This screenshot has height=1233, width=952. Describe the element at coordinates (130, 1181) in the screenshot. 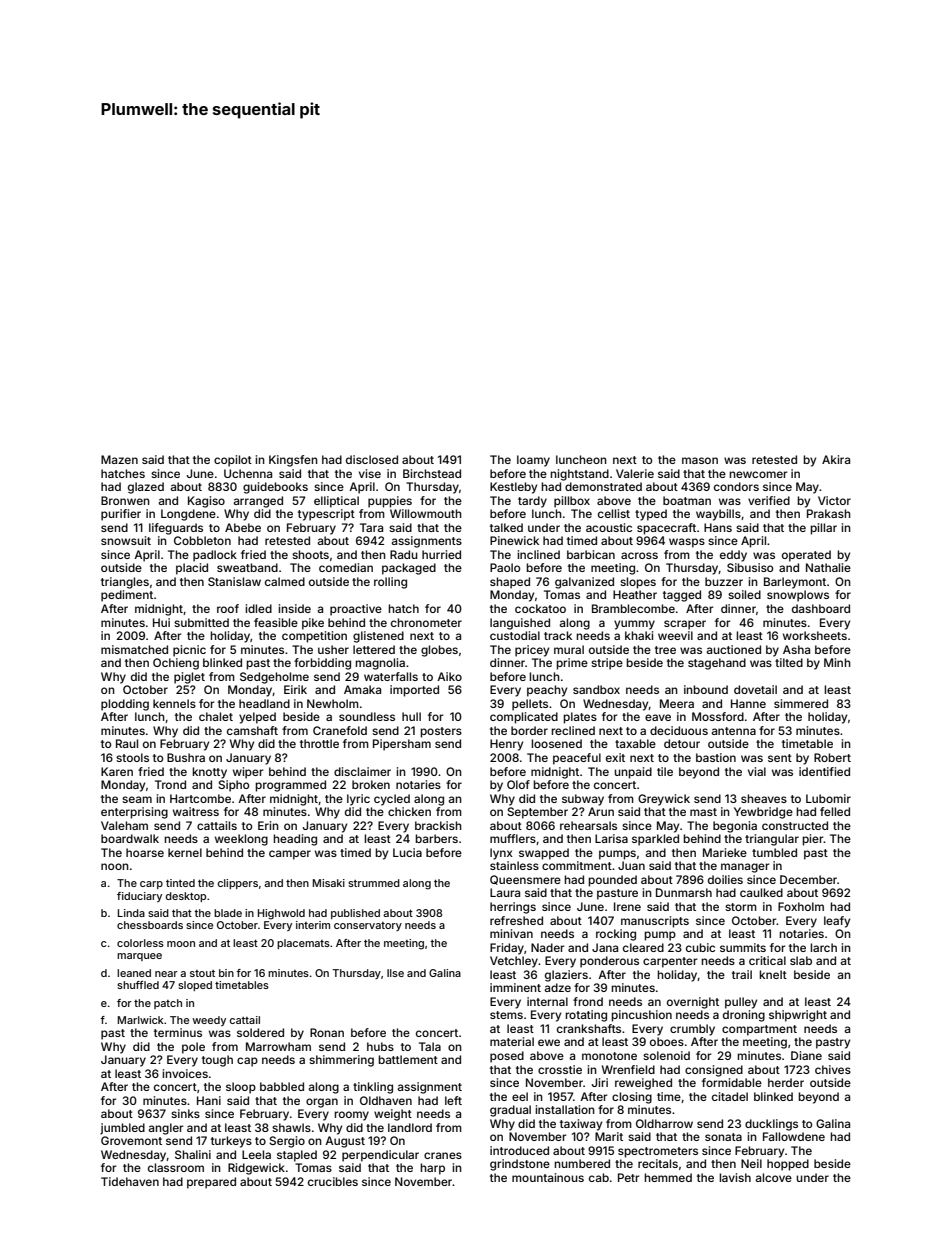

I see `Tidehaven` at that location.
